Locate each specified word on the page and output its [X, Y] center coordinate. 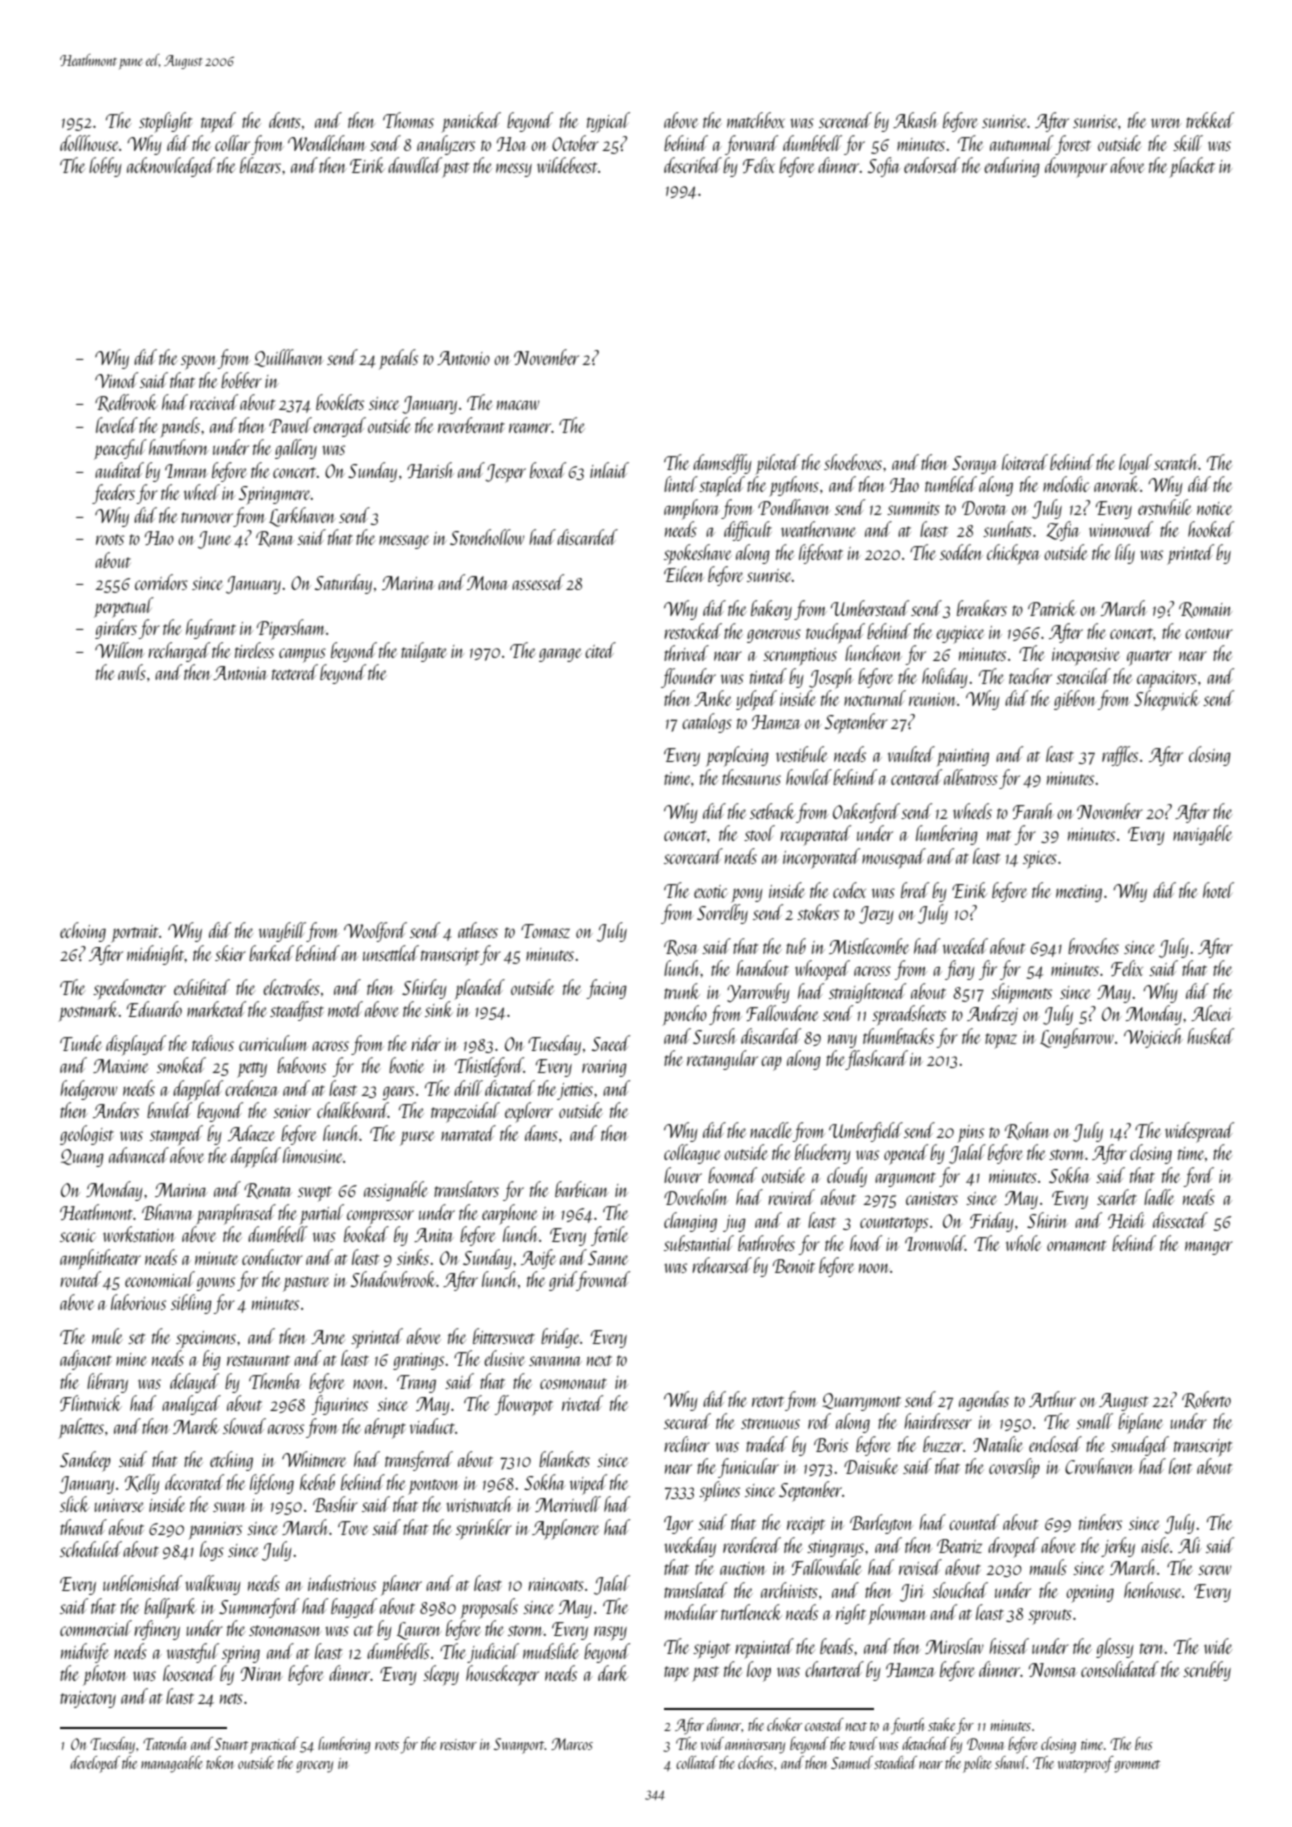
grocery [314, 1767]
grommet [1137, 1766]
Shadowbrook [393, 1279]
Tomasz [545, 931]
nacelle [770, 1130]
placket [1192, 167]
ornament [1076, 1245]
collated [697, 1762]
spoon [199, 362]
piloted [777, 464]
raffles [1120, 756]
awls [132, 672]
